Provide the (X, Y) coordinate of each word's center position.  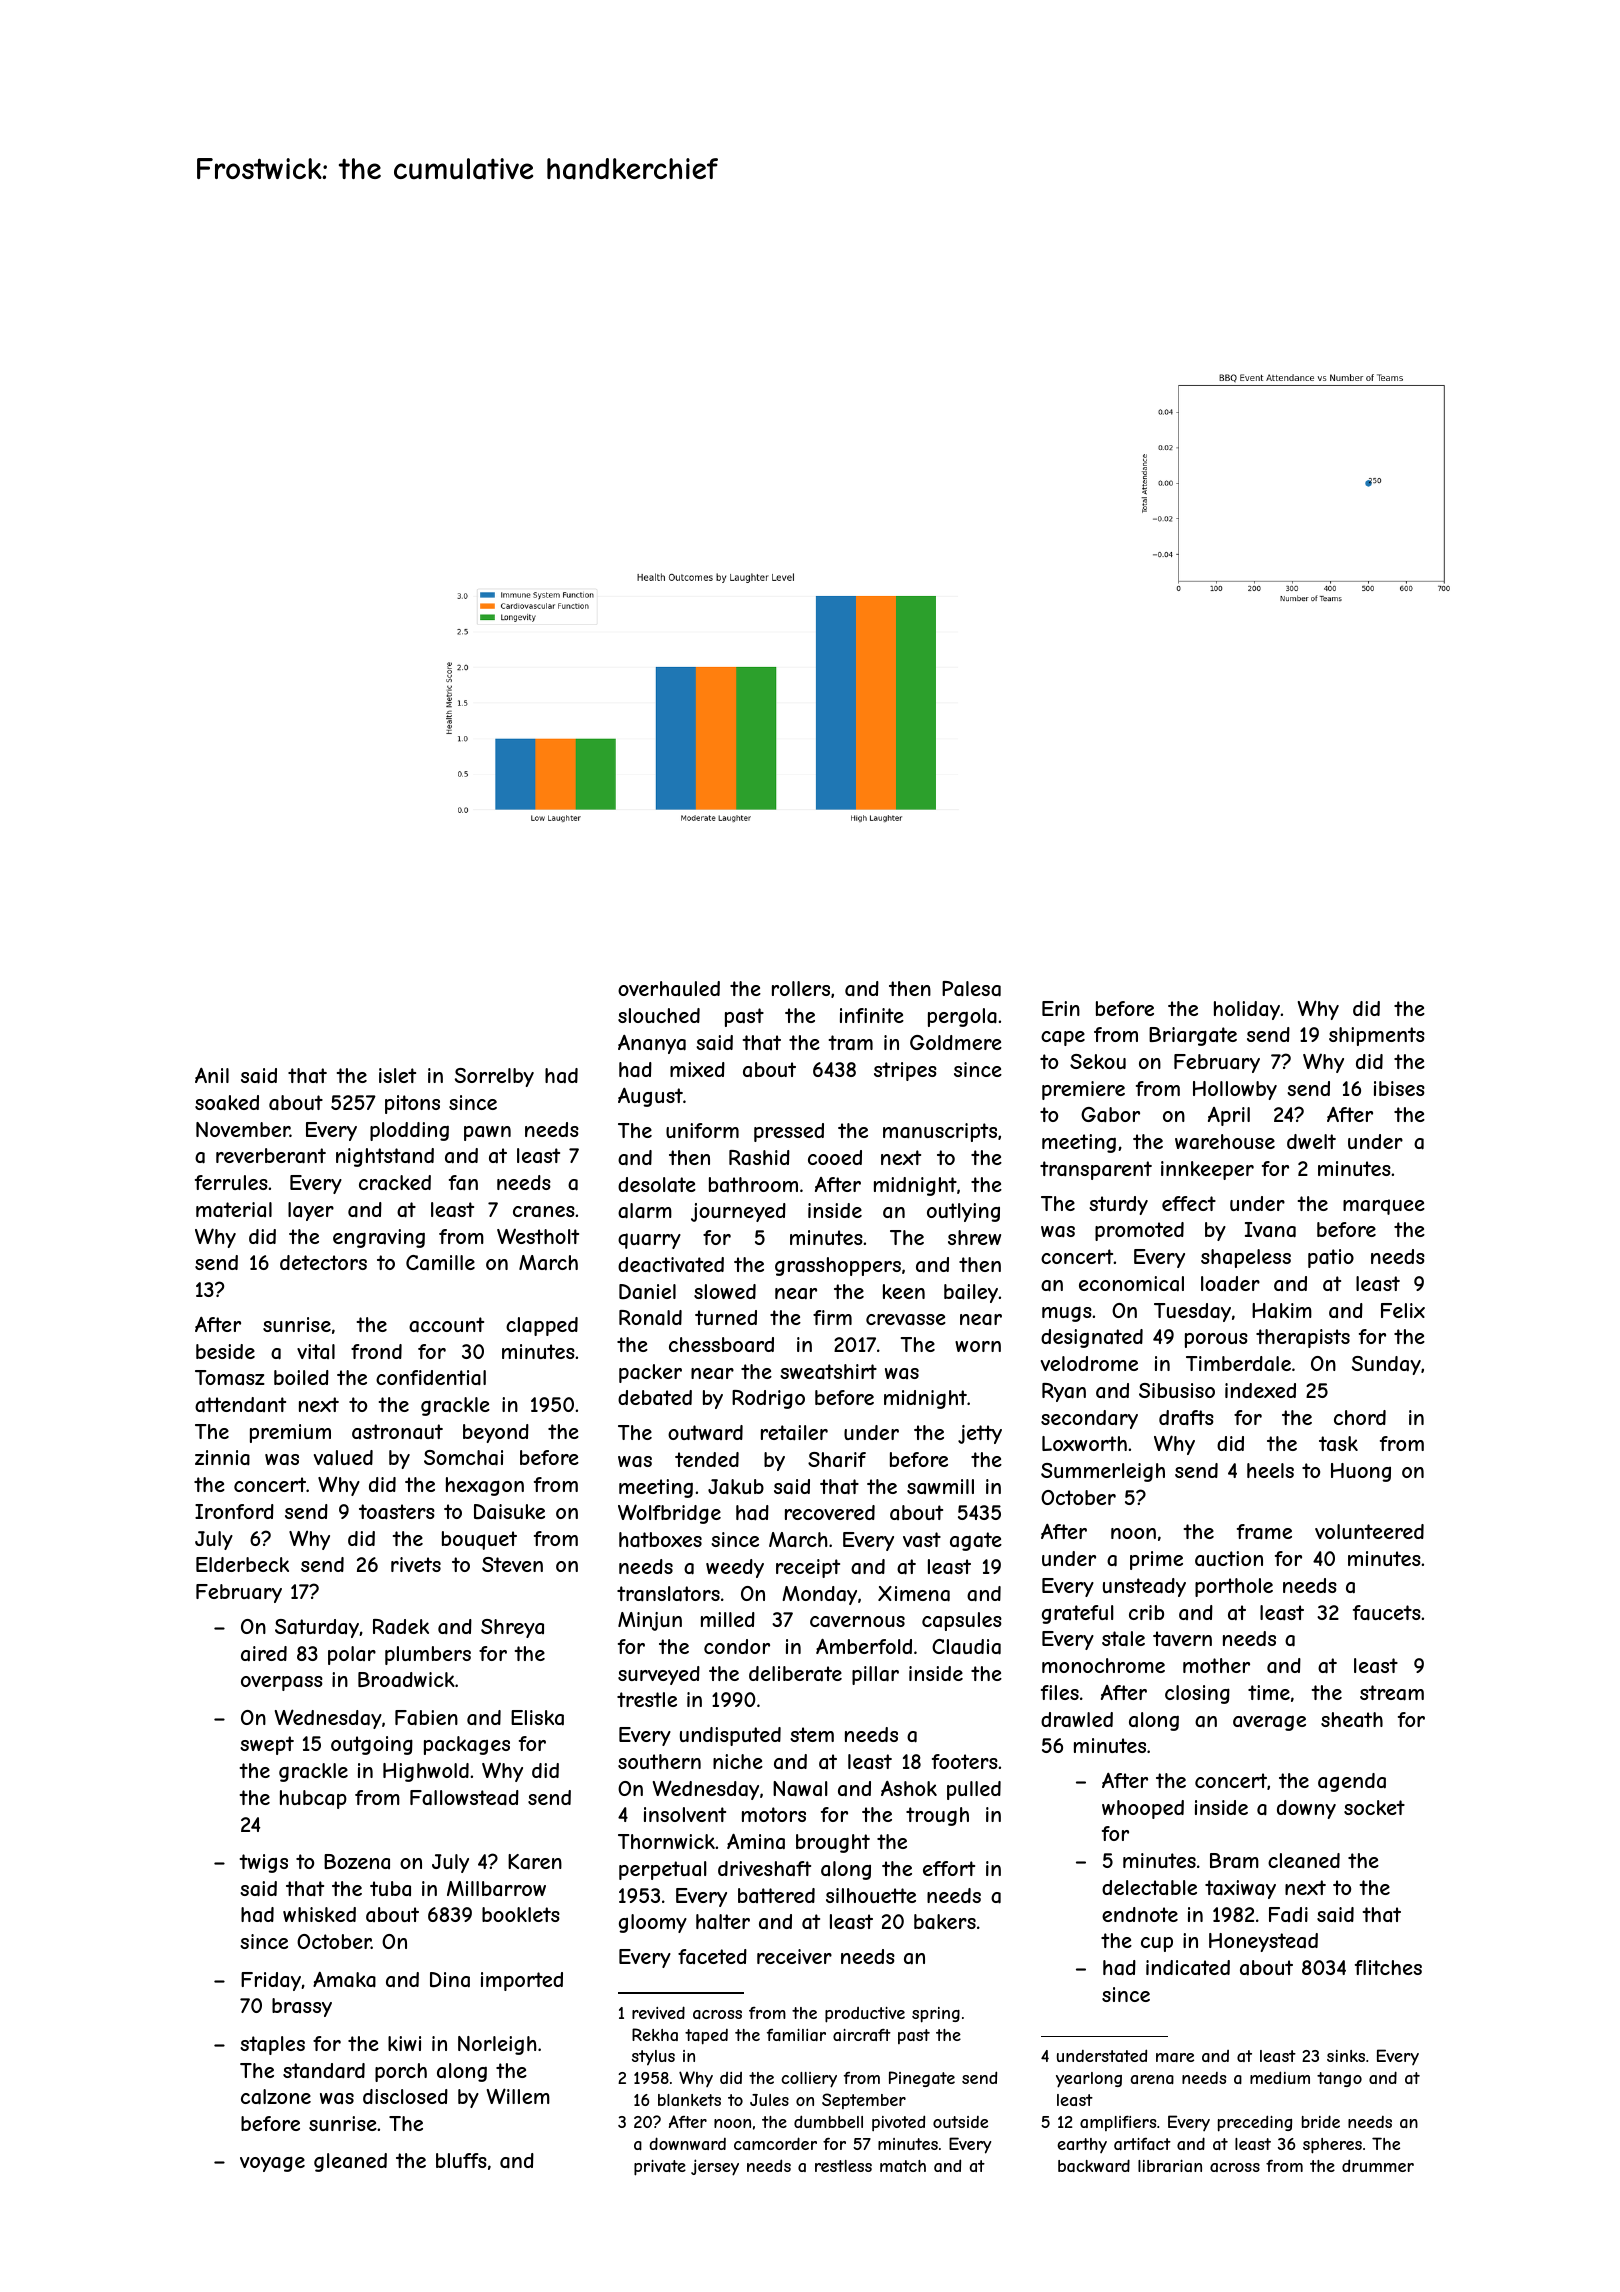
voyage (272, 2164)
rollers (801, 988)
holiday (1247, 1010)
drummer (1378, 2165)
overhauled (669, 988)
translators (668, 1594)
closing (1197, 1694)
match (903, 2166)
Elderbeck (242, 1564)
